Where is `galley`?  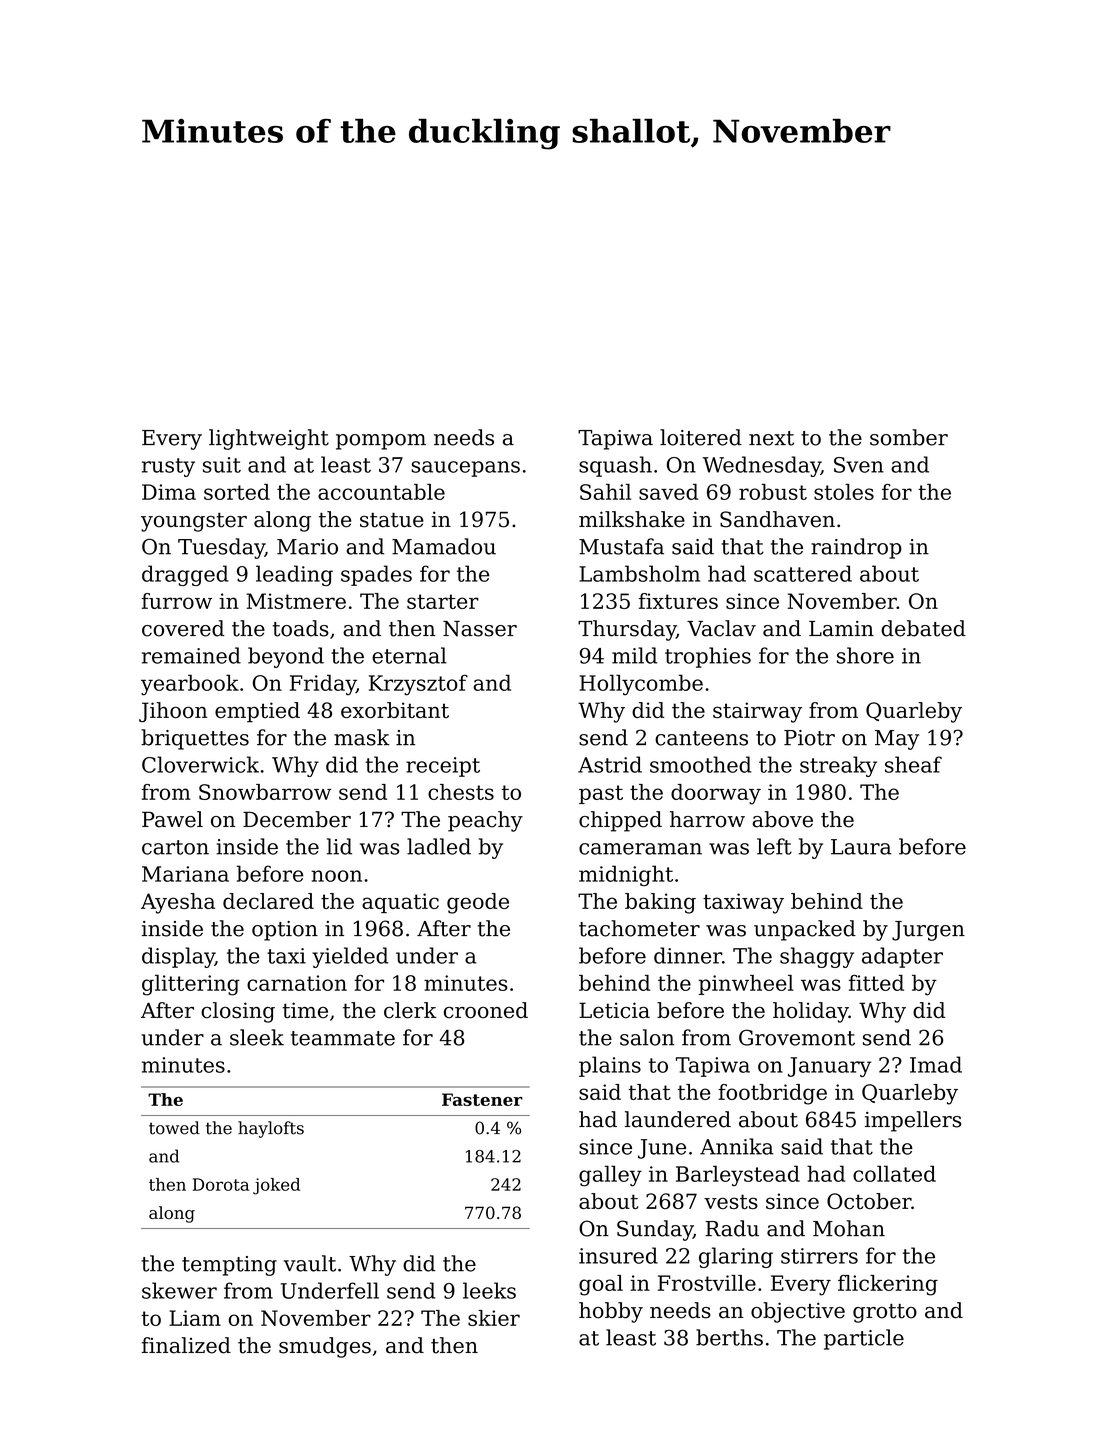
galley is located at coordinates (610, 1176).
